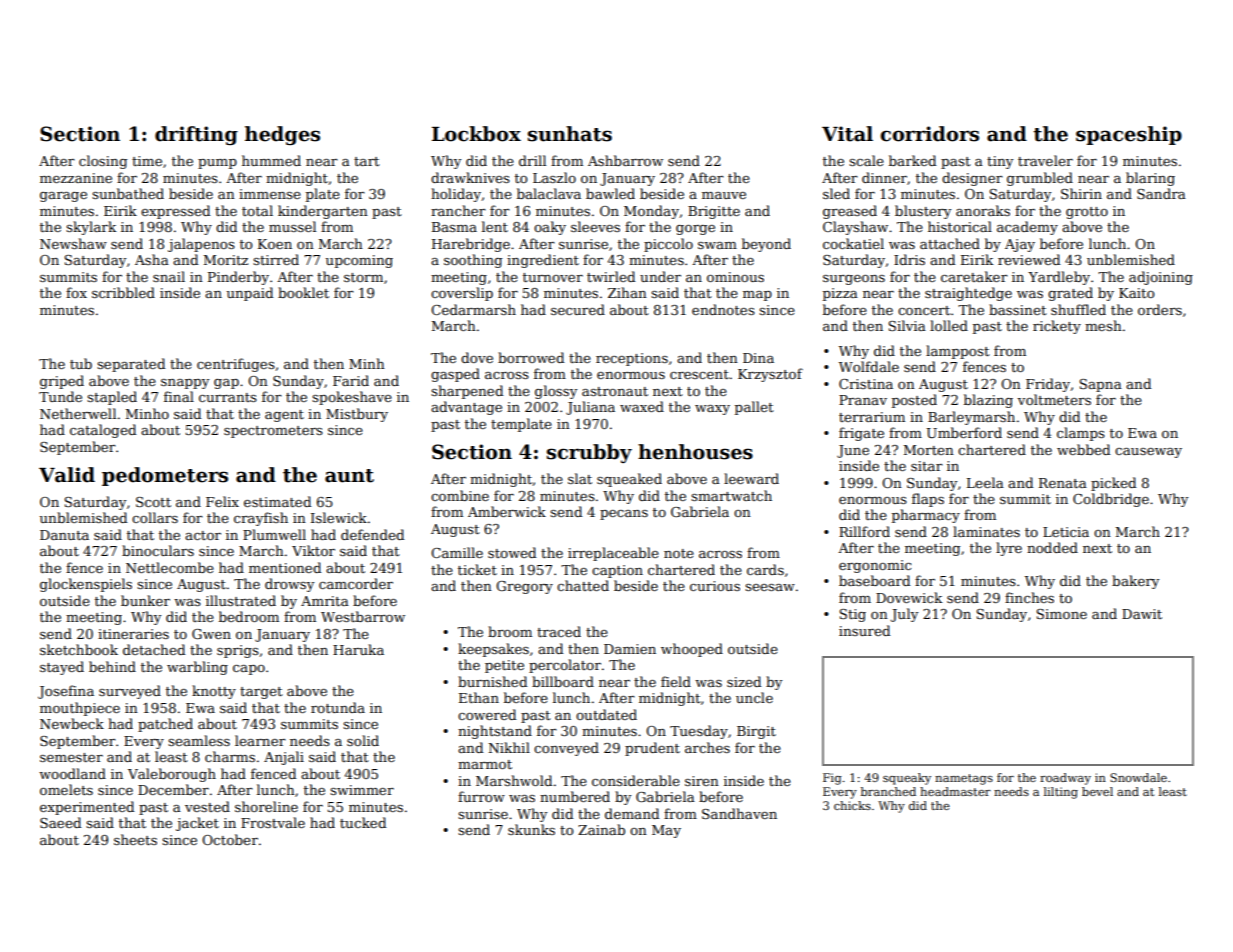 This screenshot has width=1233, height=952. Describe the element at coordinates (624, 515) in the screenshot. I see `pecans` at that location.
